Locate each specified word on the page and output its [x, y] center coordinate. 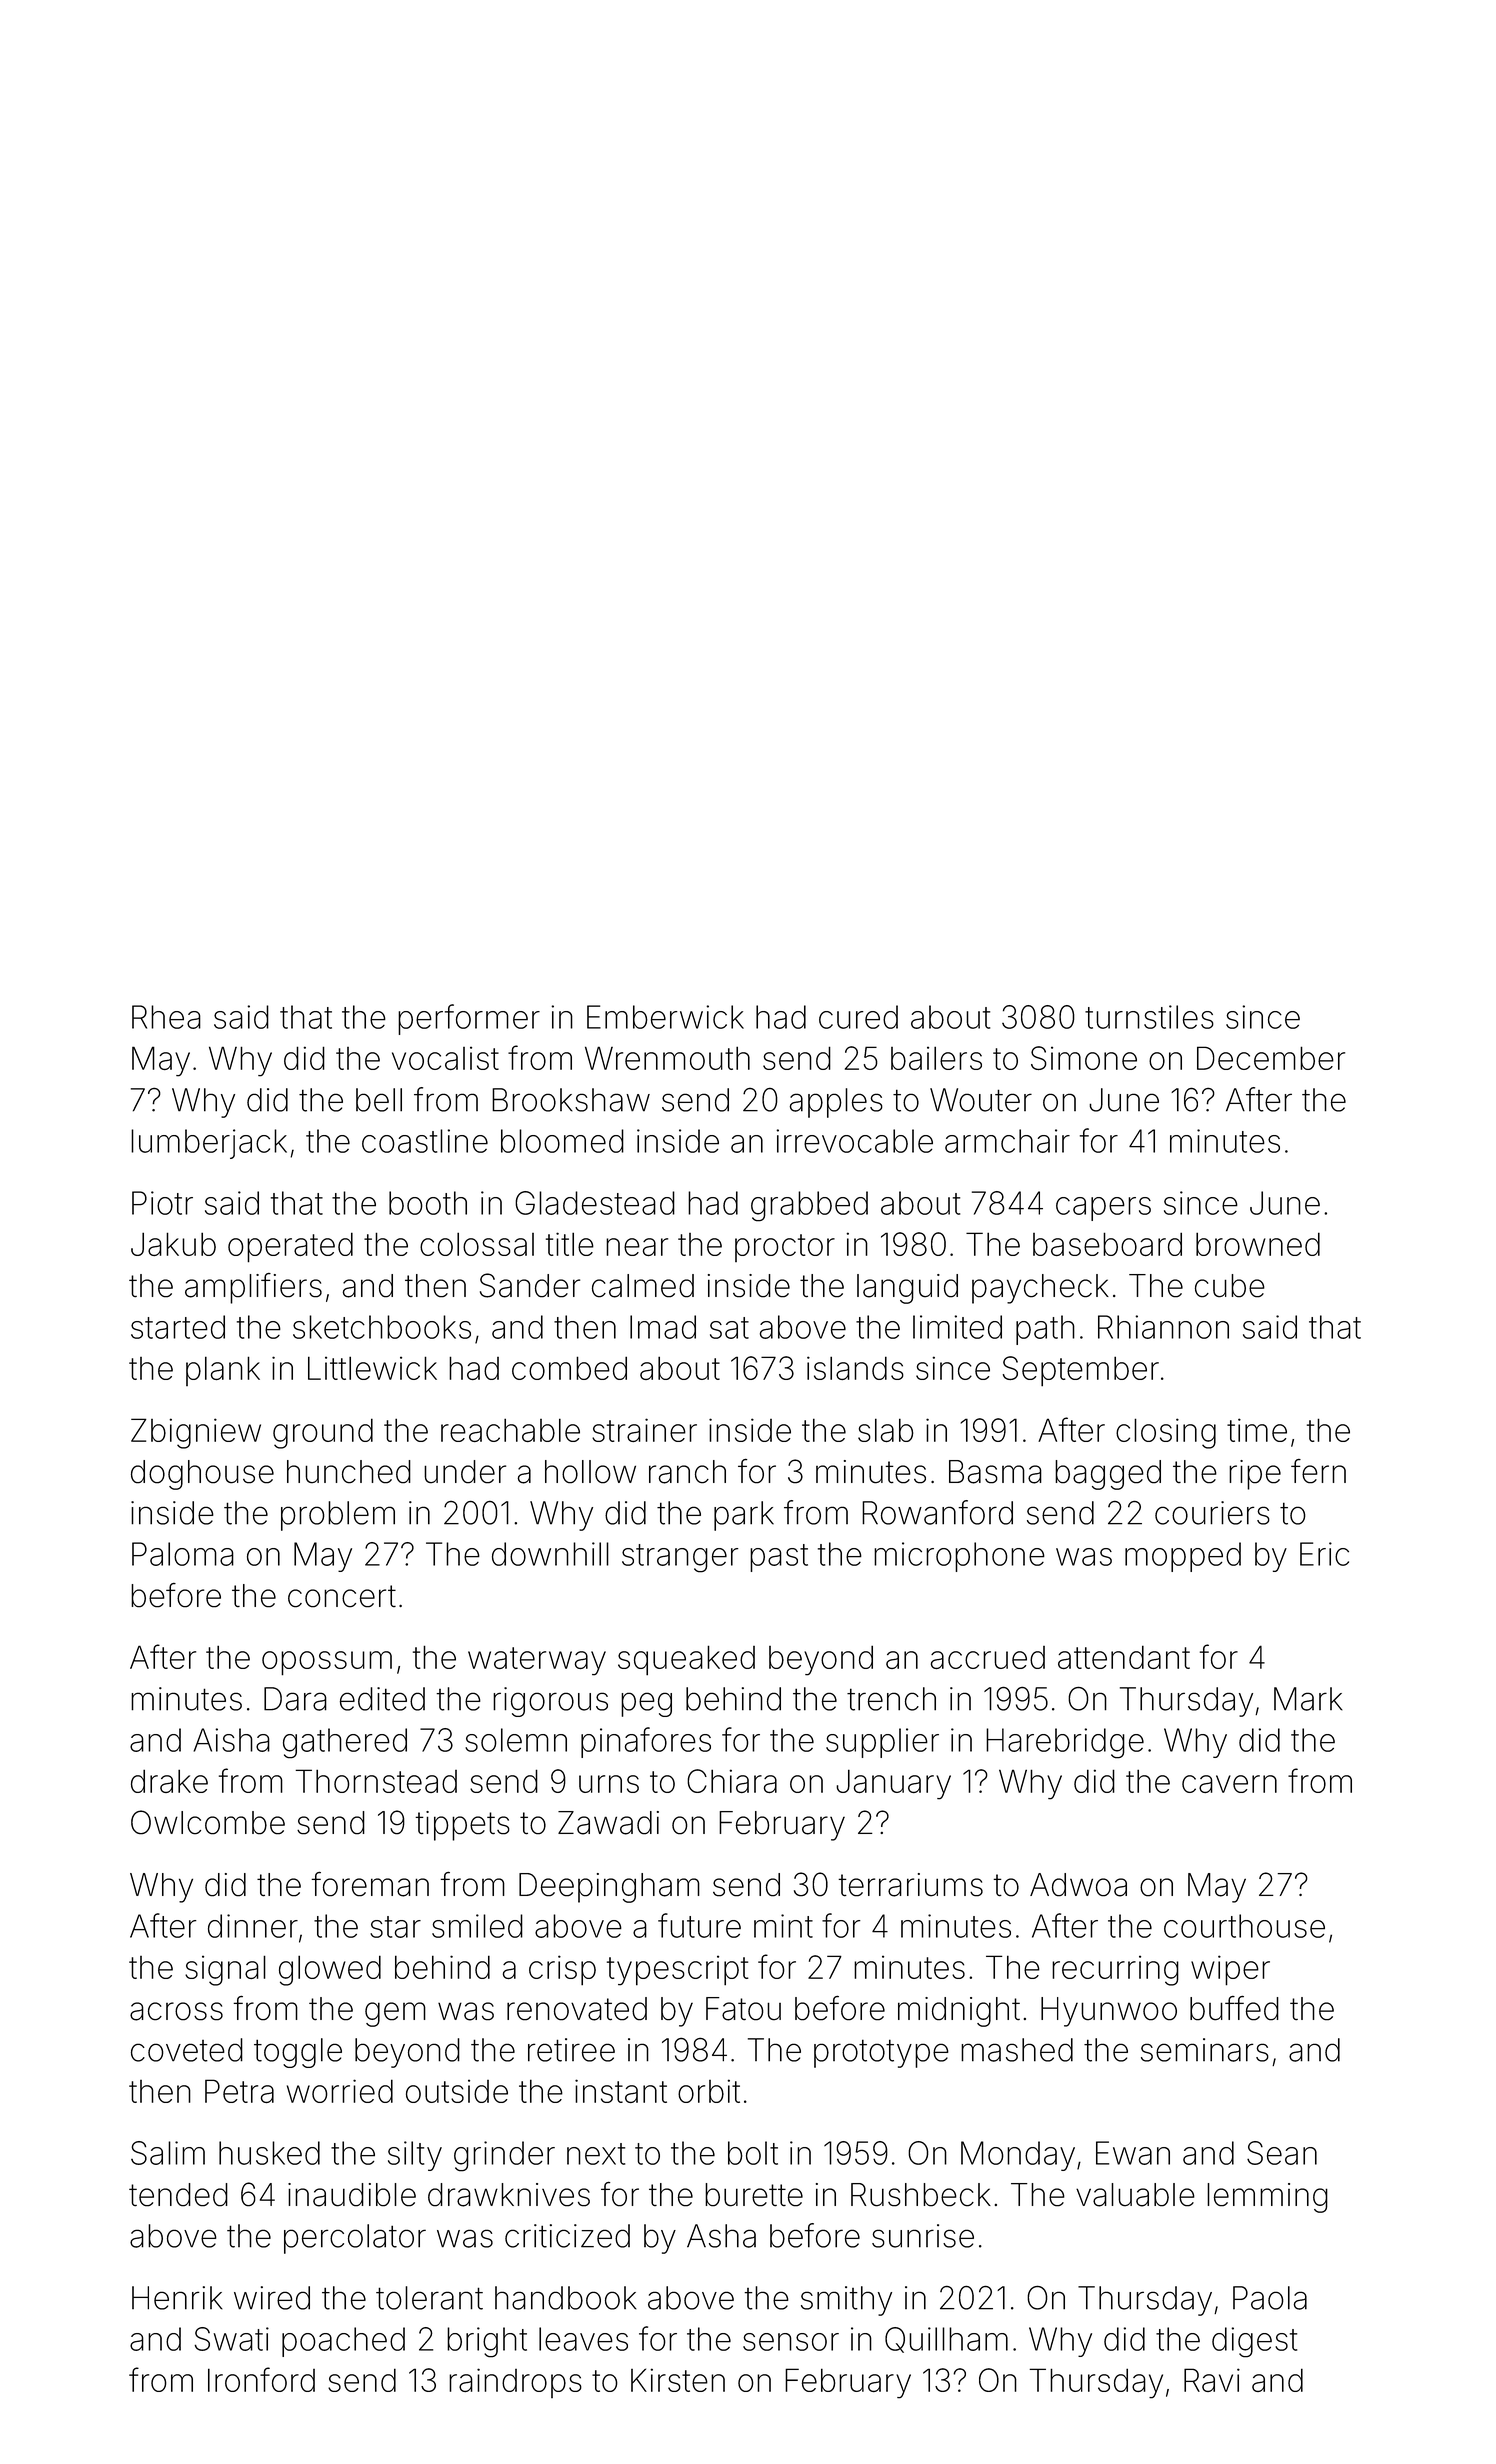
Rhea [166, 1017]
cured [858, 1017]
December [1271, 1058]
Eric [1324, 1554]
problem [338, 1516]
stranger [680, 1558]
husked [269, 2153]
